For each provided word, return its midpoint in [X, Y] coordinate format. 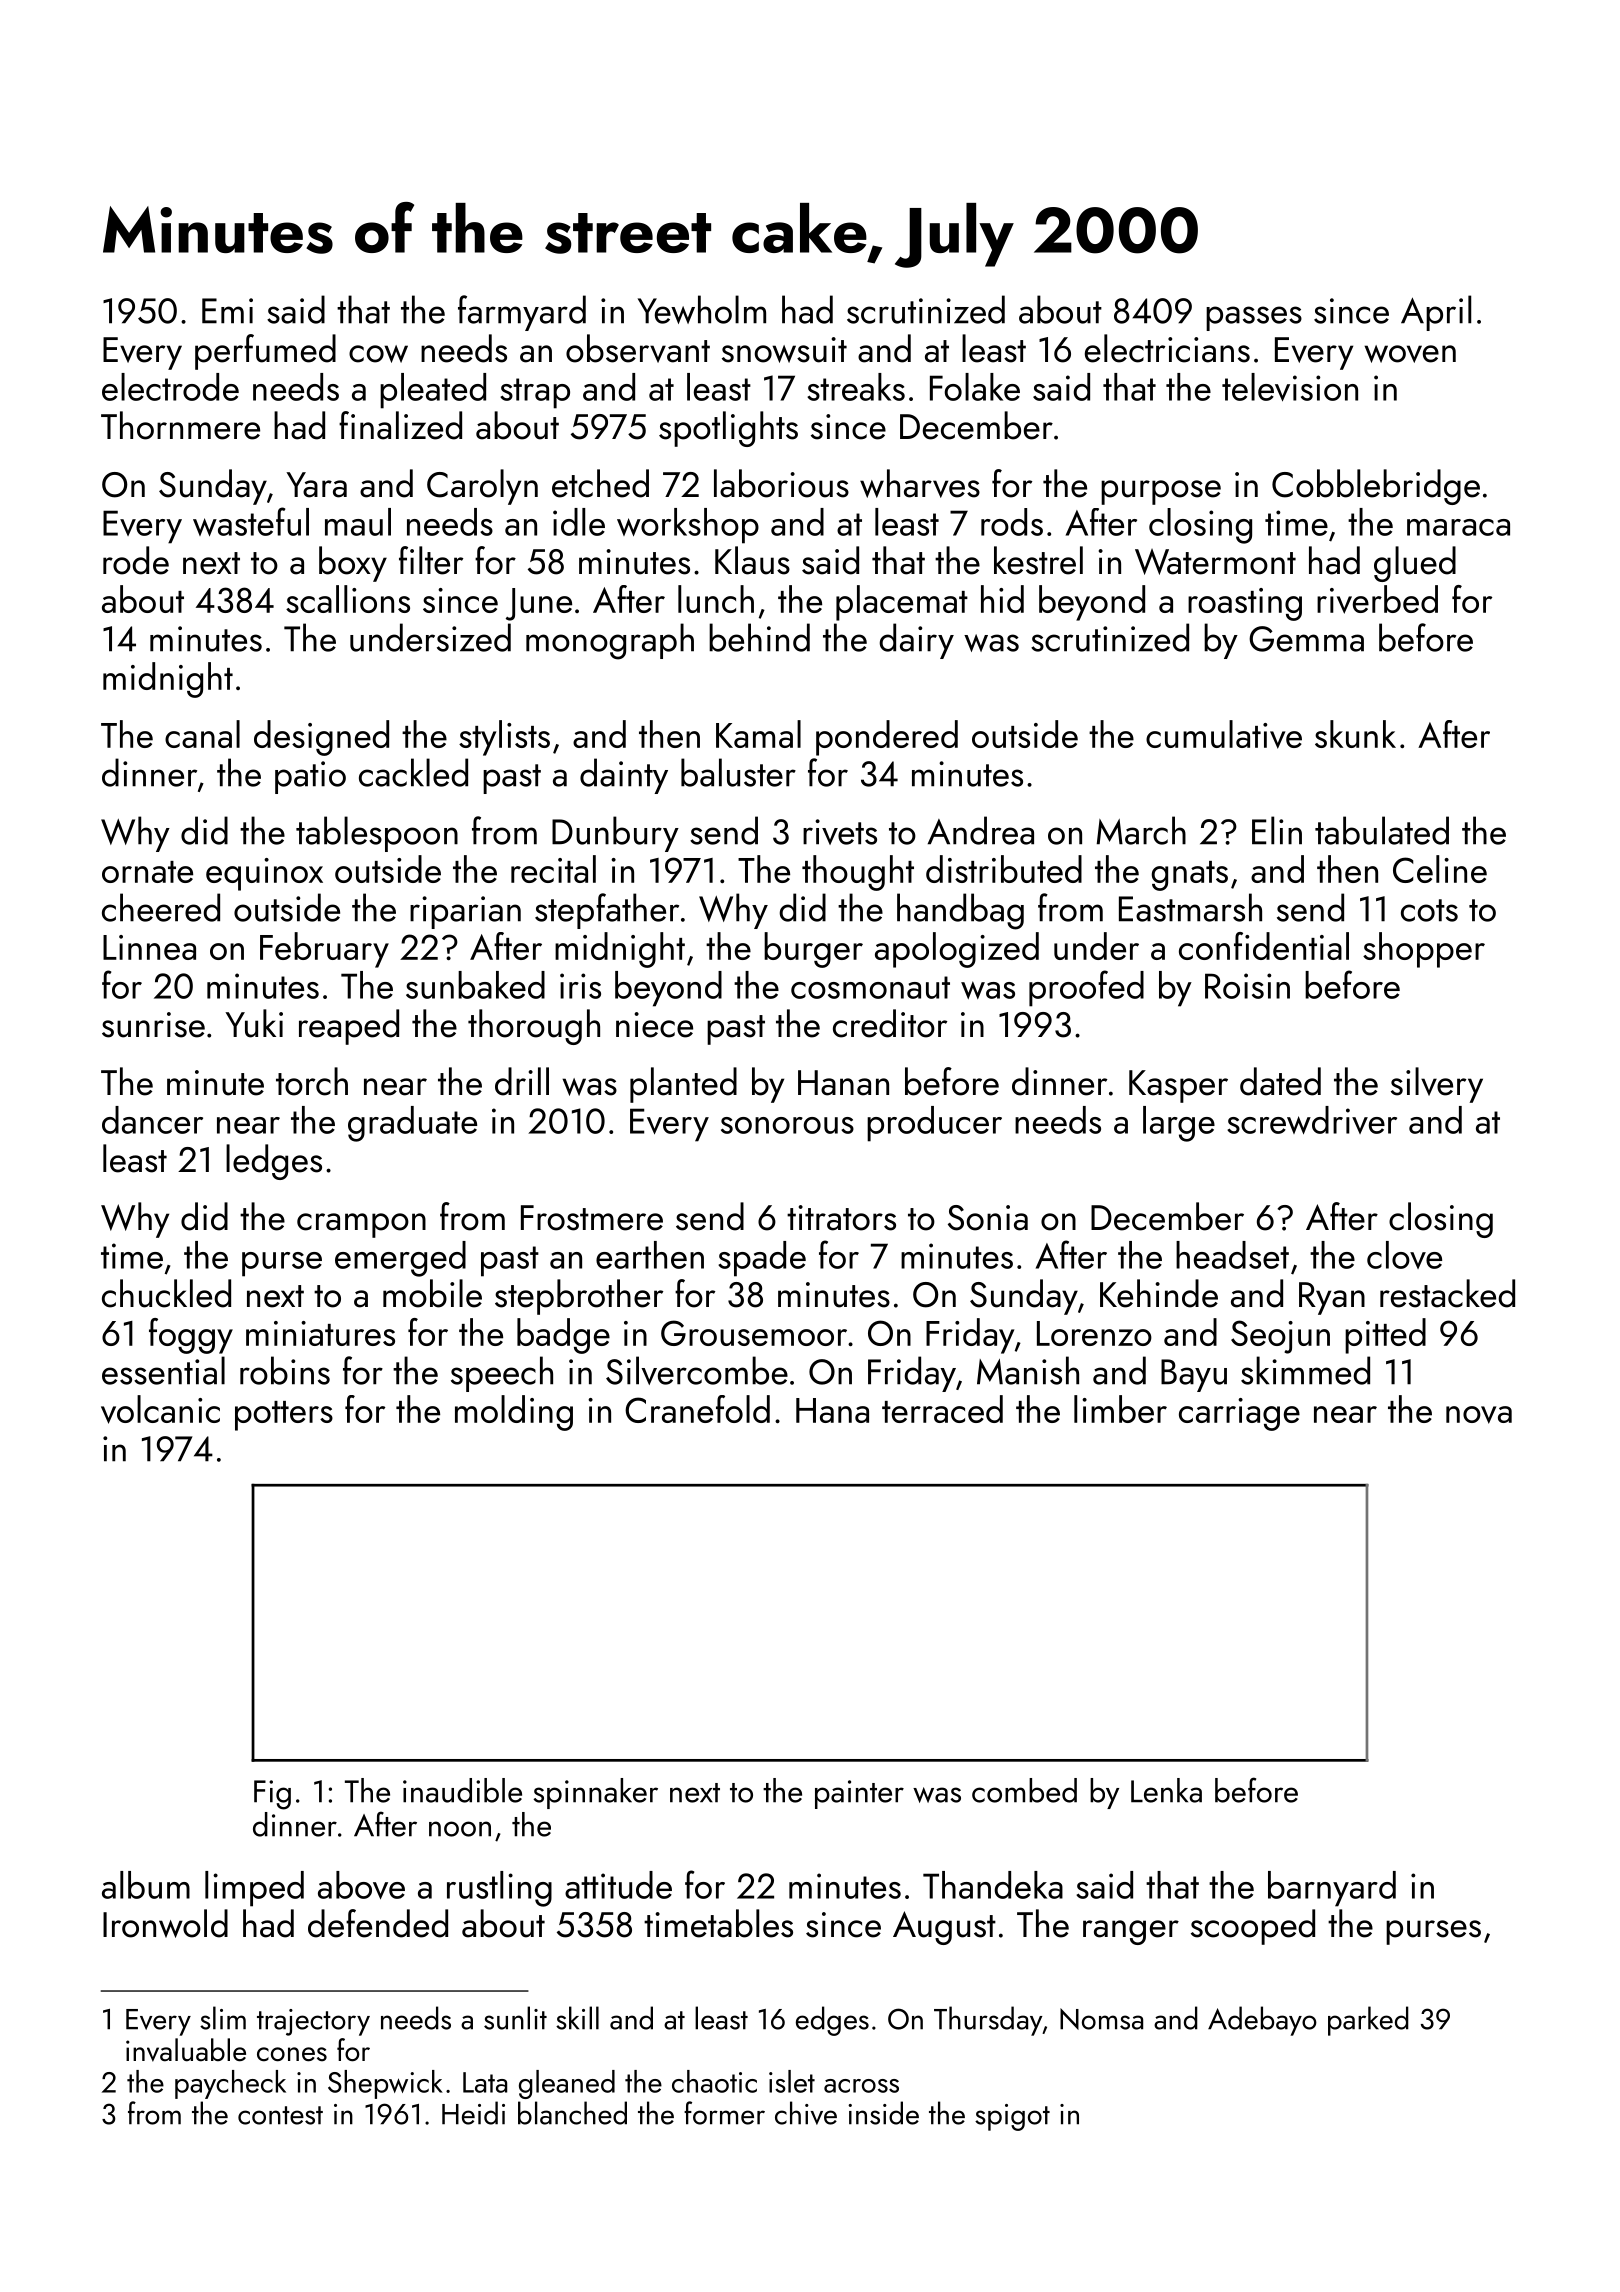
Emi [227, 311]
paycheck [230, 2084]
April [1436, 313]
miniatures [320, 1333]
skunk [1355, 734]
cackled [413, 772]
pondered [887, 738]
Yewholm [702, 309]
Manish [1028, 1370]
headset [1232, 1255]
